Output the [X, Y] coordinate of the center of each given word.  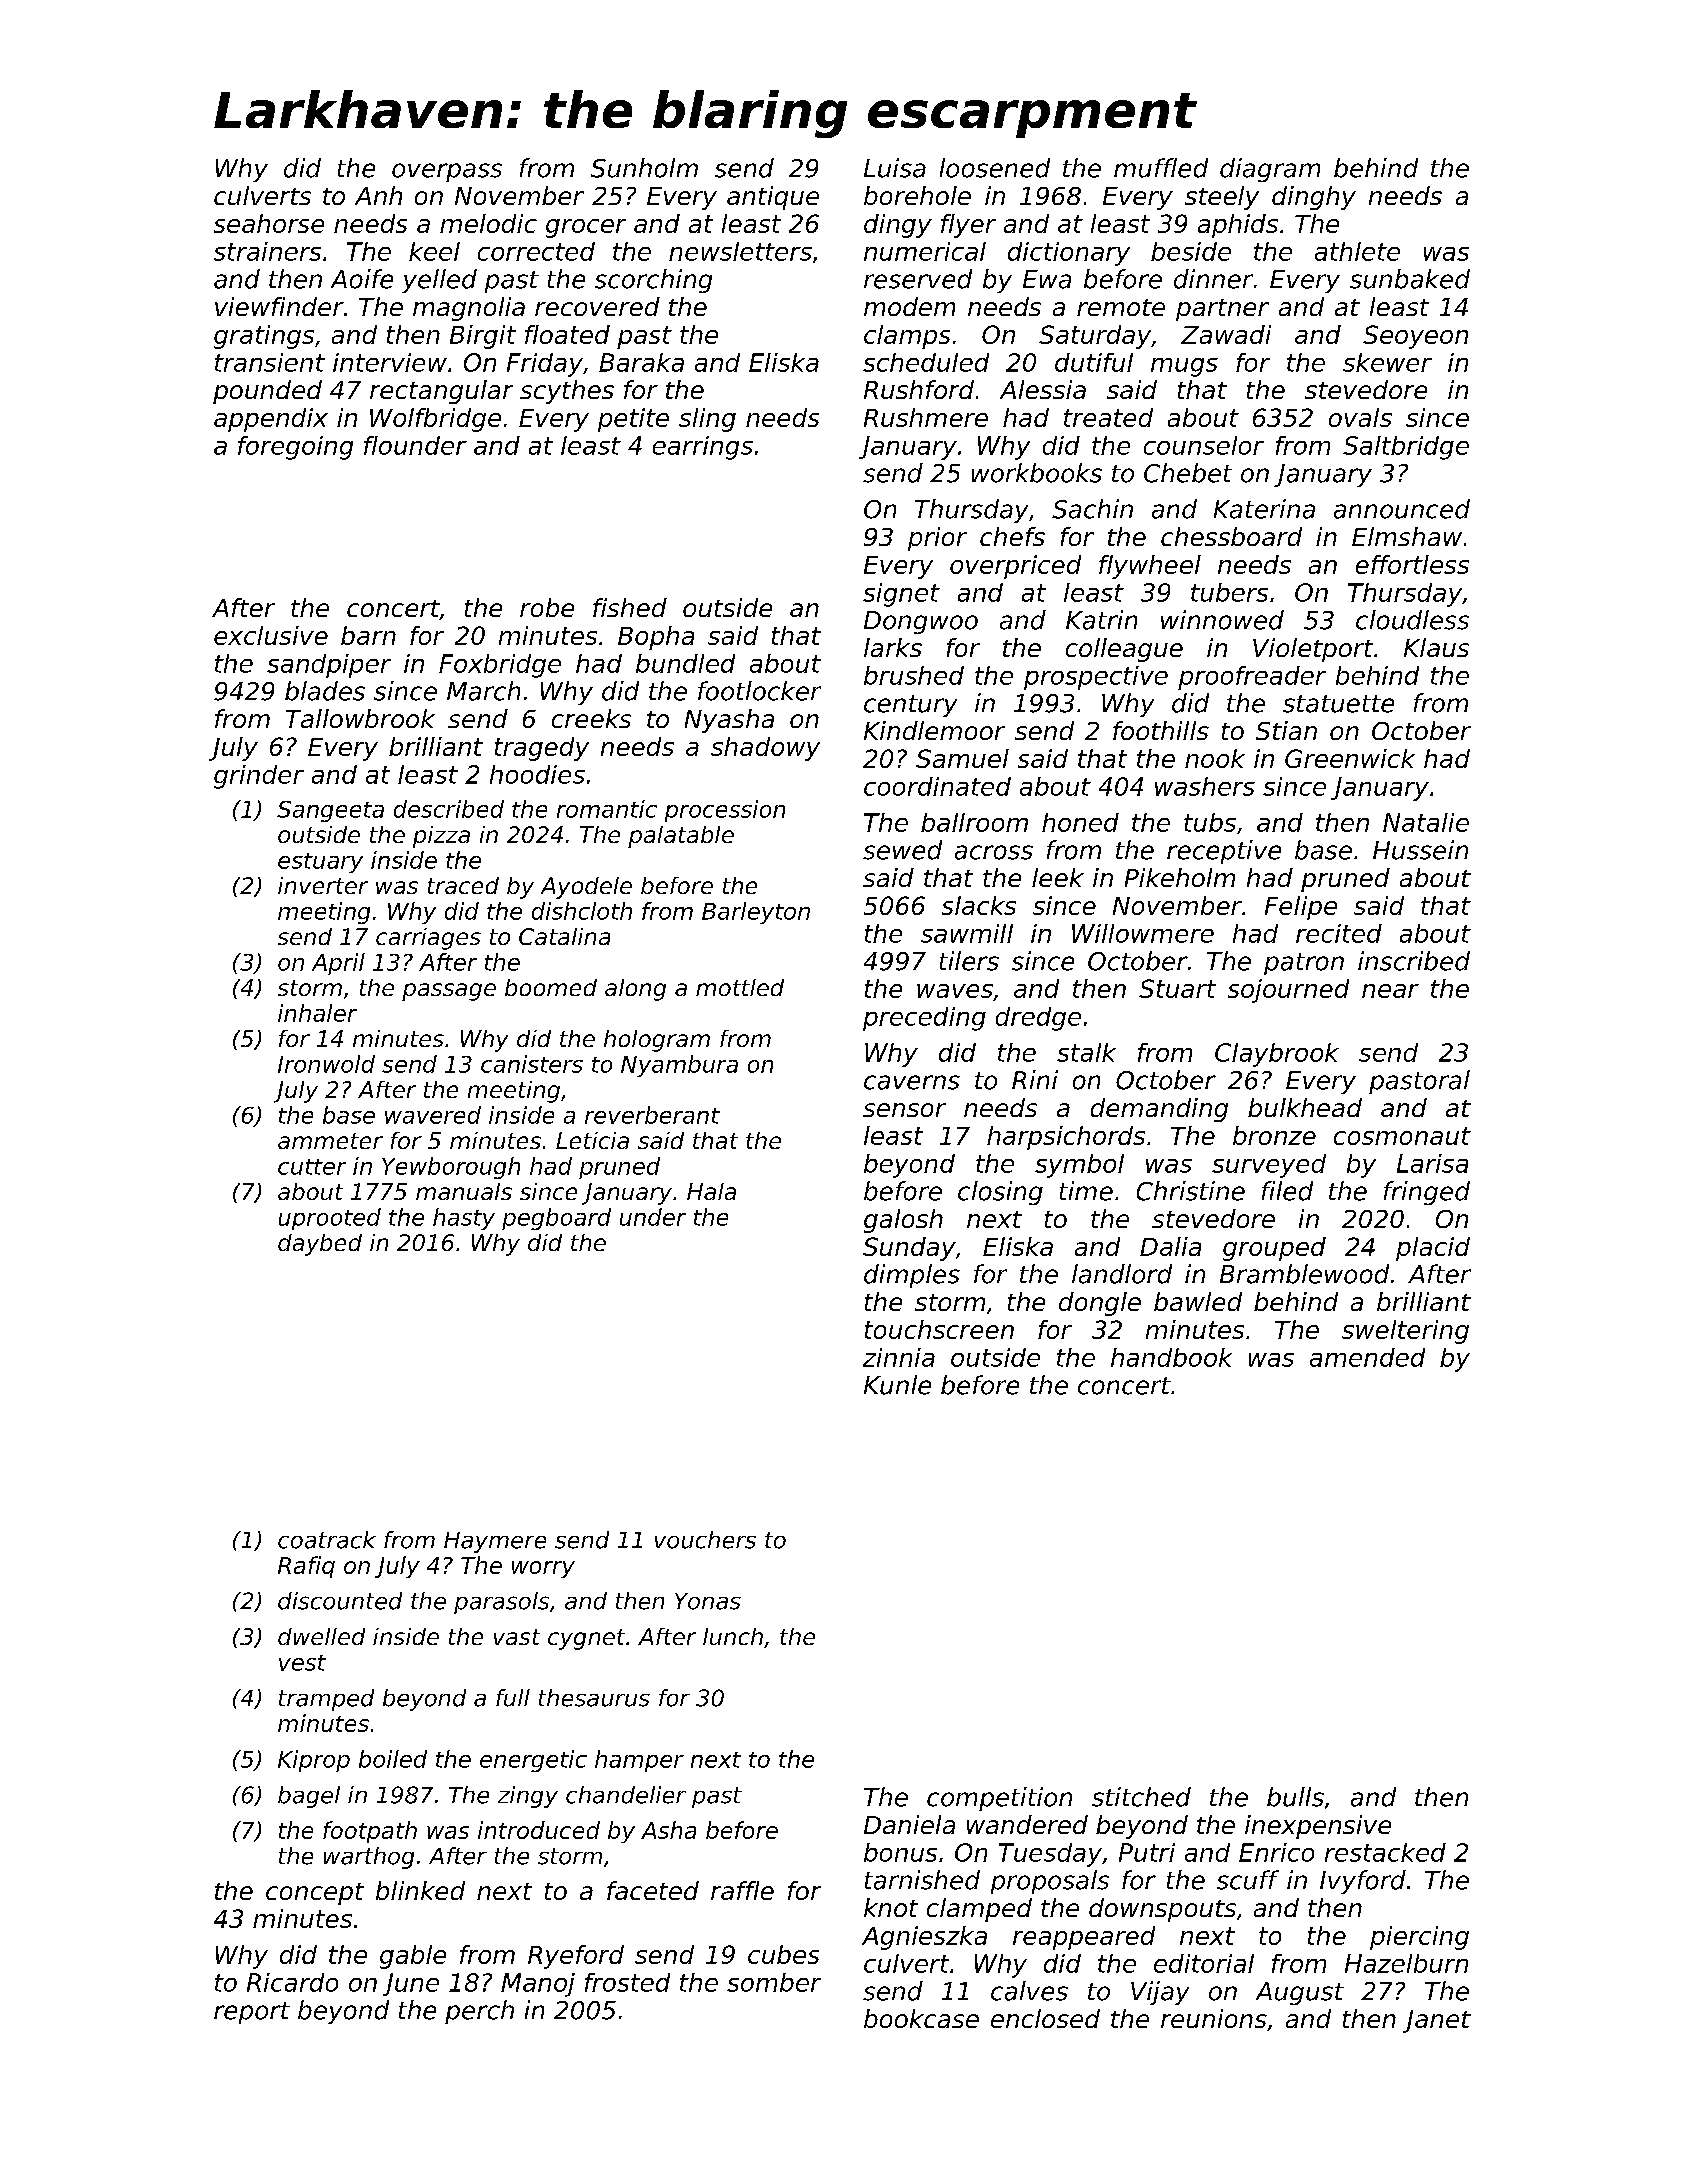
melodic [488, 223]
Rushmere [926, 417]
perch [479, 2012]
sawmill [967, 933]
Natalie [1426, 822]
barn [368, 635]
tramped [326, 1700]
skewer [1387, 362]
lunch [733, 1636]
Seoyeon [1415, 337]
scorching [653, 281]
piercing [1419, 1938]
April [338, 964]
